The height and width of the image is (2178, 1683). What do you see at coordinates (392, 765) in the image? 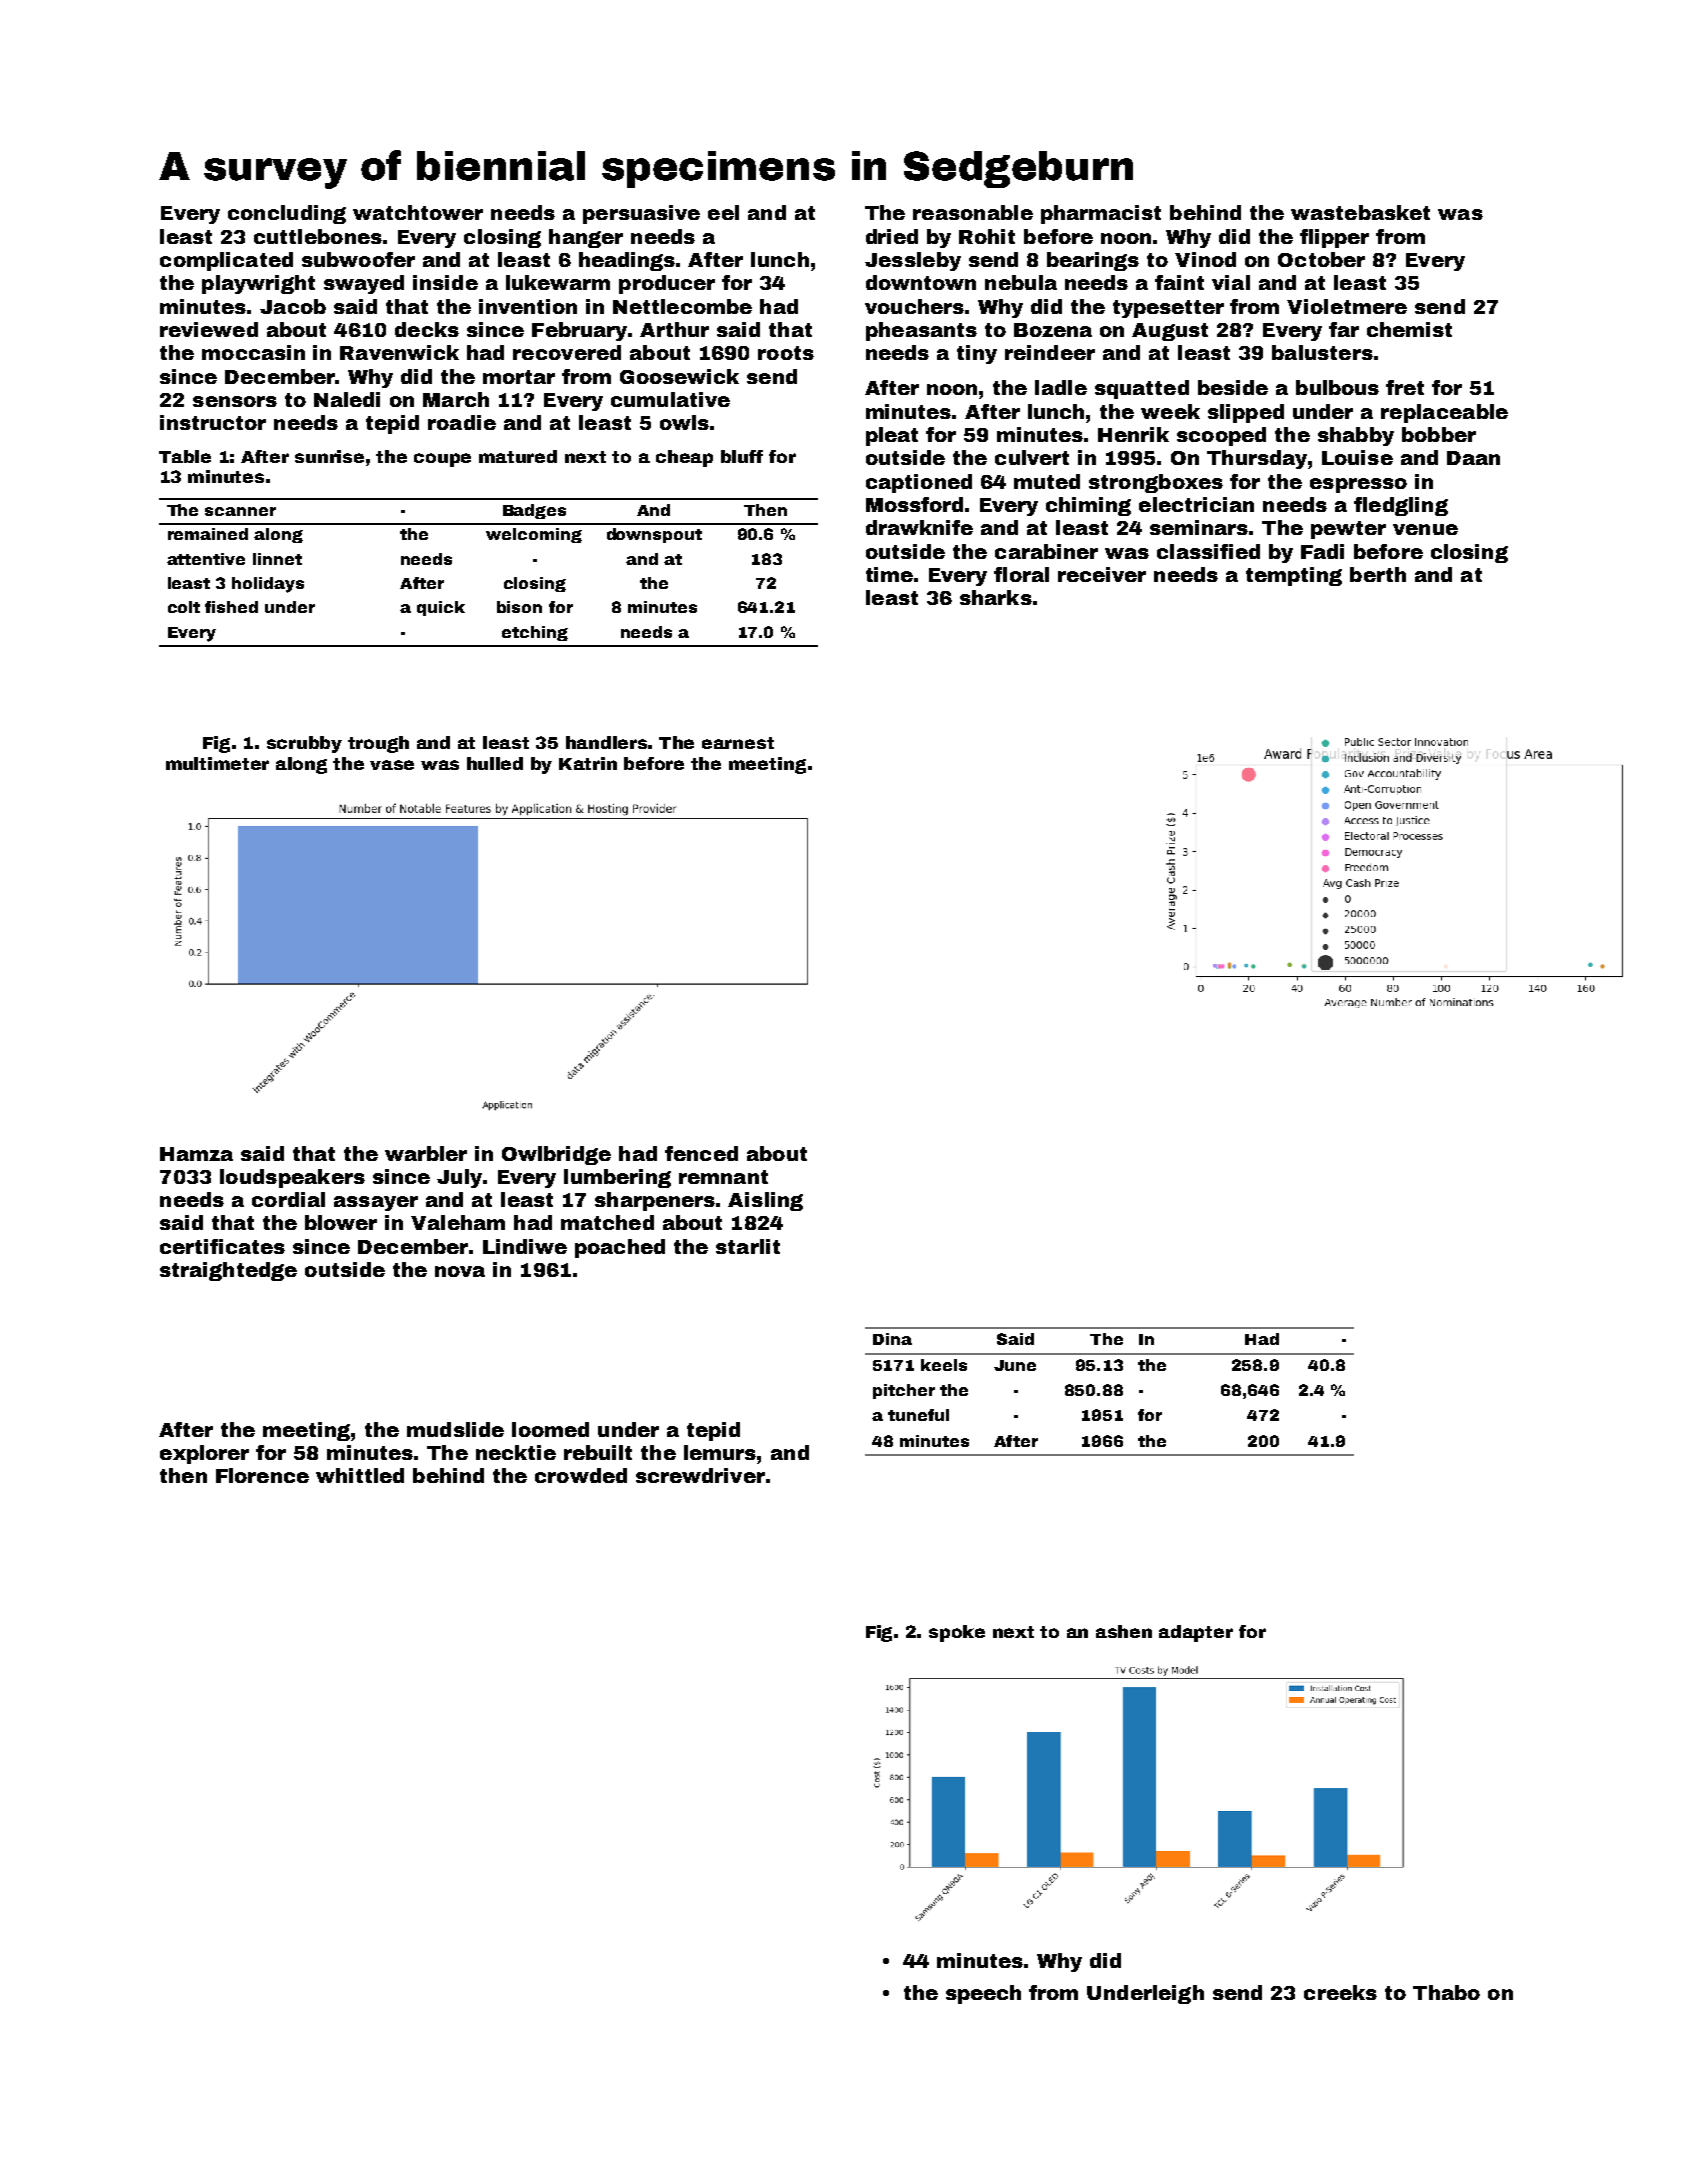
I see `vase` at bounding box center [392, 765].
